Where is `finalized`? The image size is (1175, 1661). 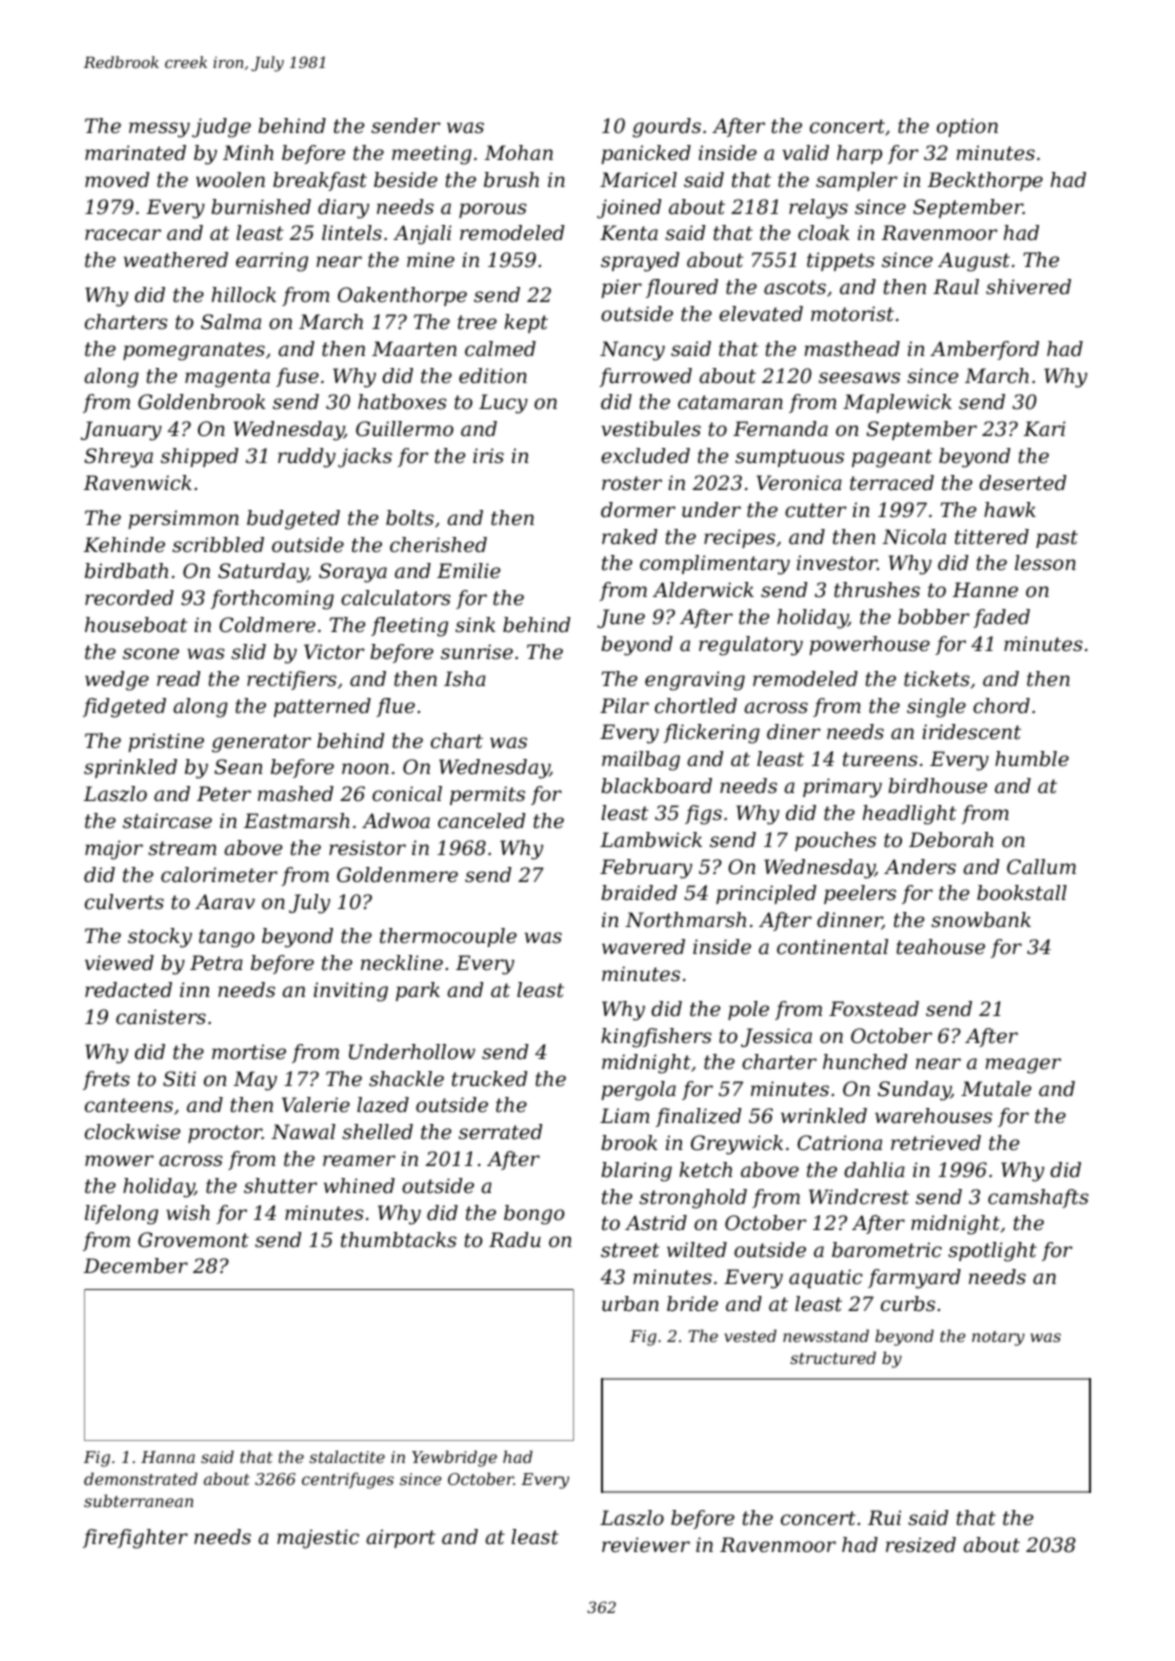
finalized is located at coordinates (698, 1117).
